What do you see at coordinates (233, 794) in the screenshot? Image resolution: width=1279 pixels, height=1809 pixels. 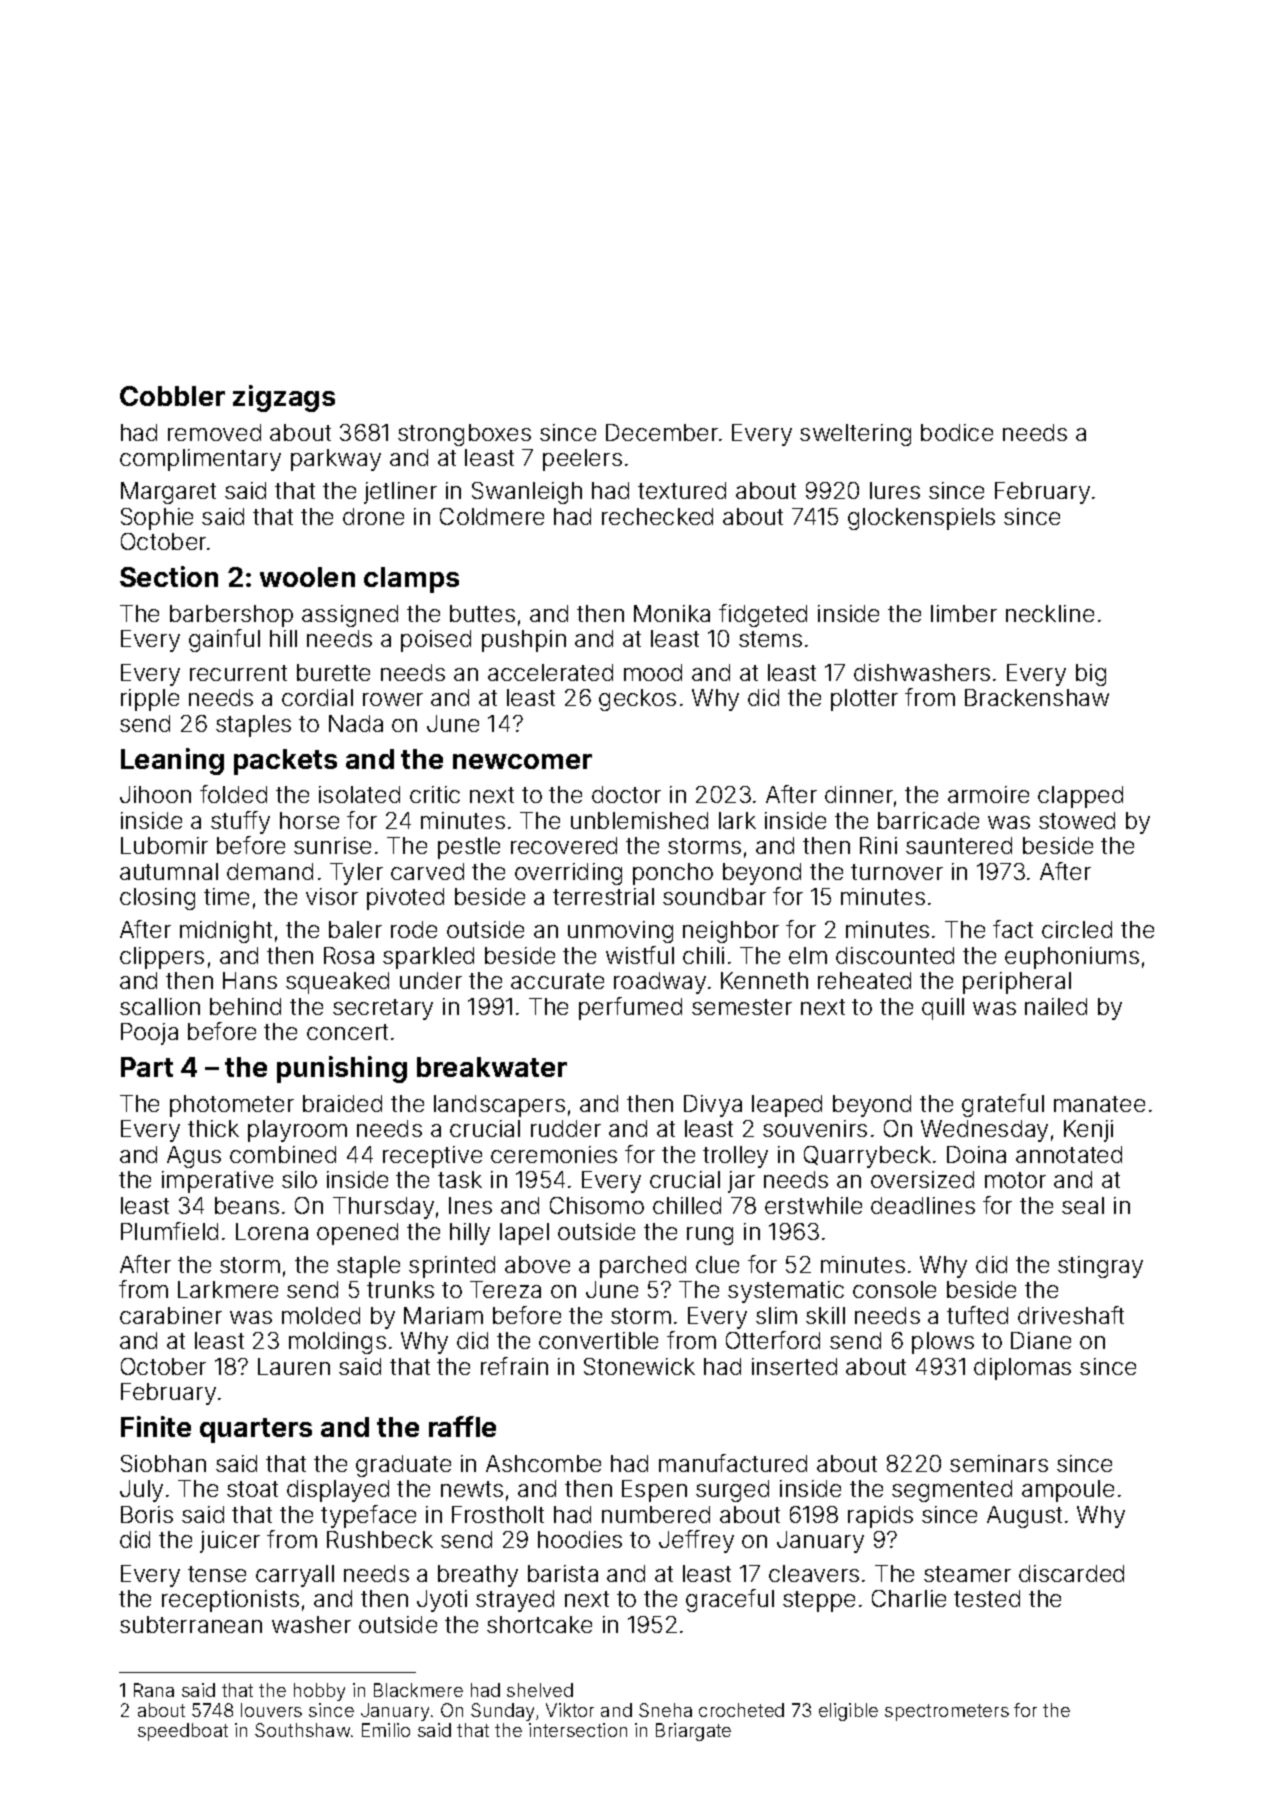 I see `folded` at bounding box center [233, 794].
